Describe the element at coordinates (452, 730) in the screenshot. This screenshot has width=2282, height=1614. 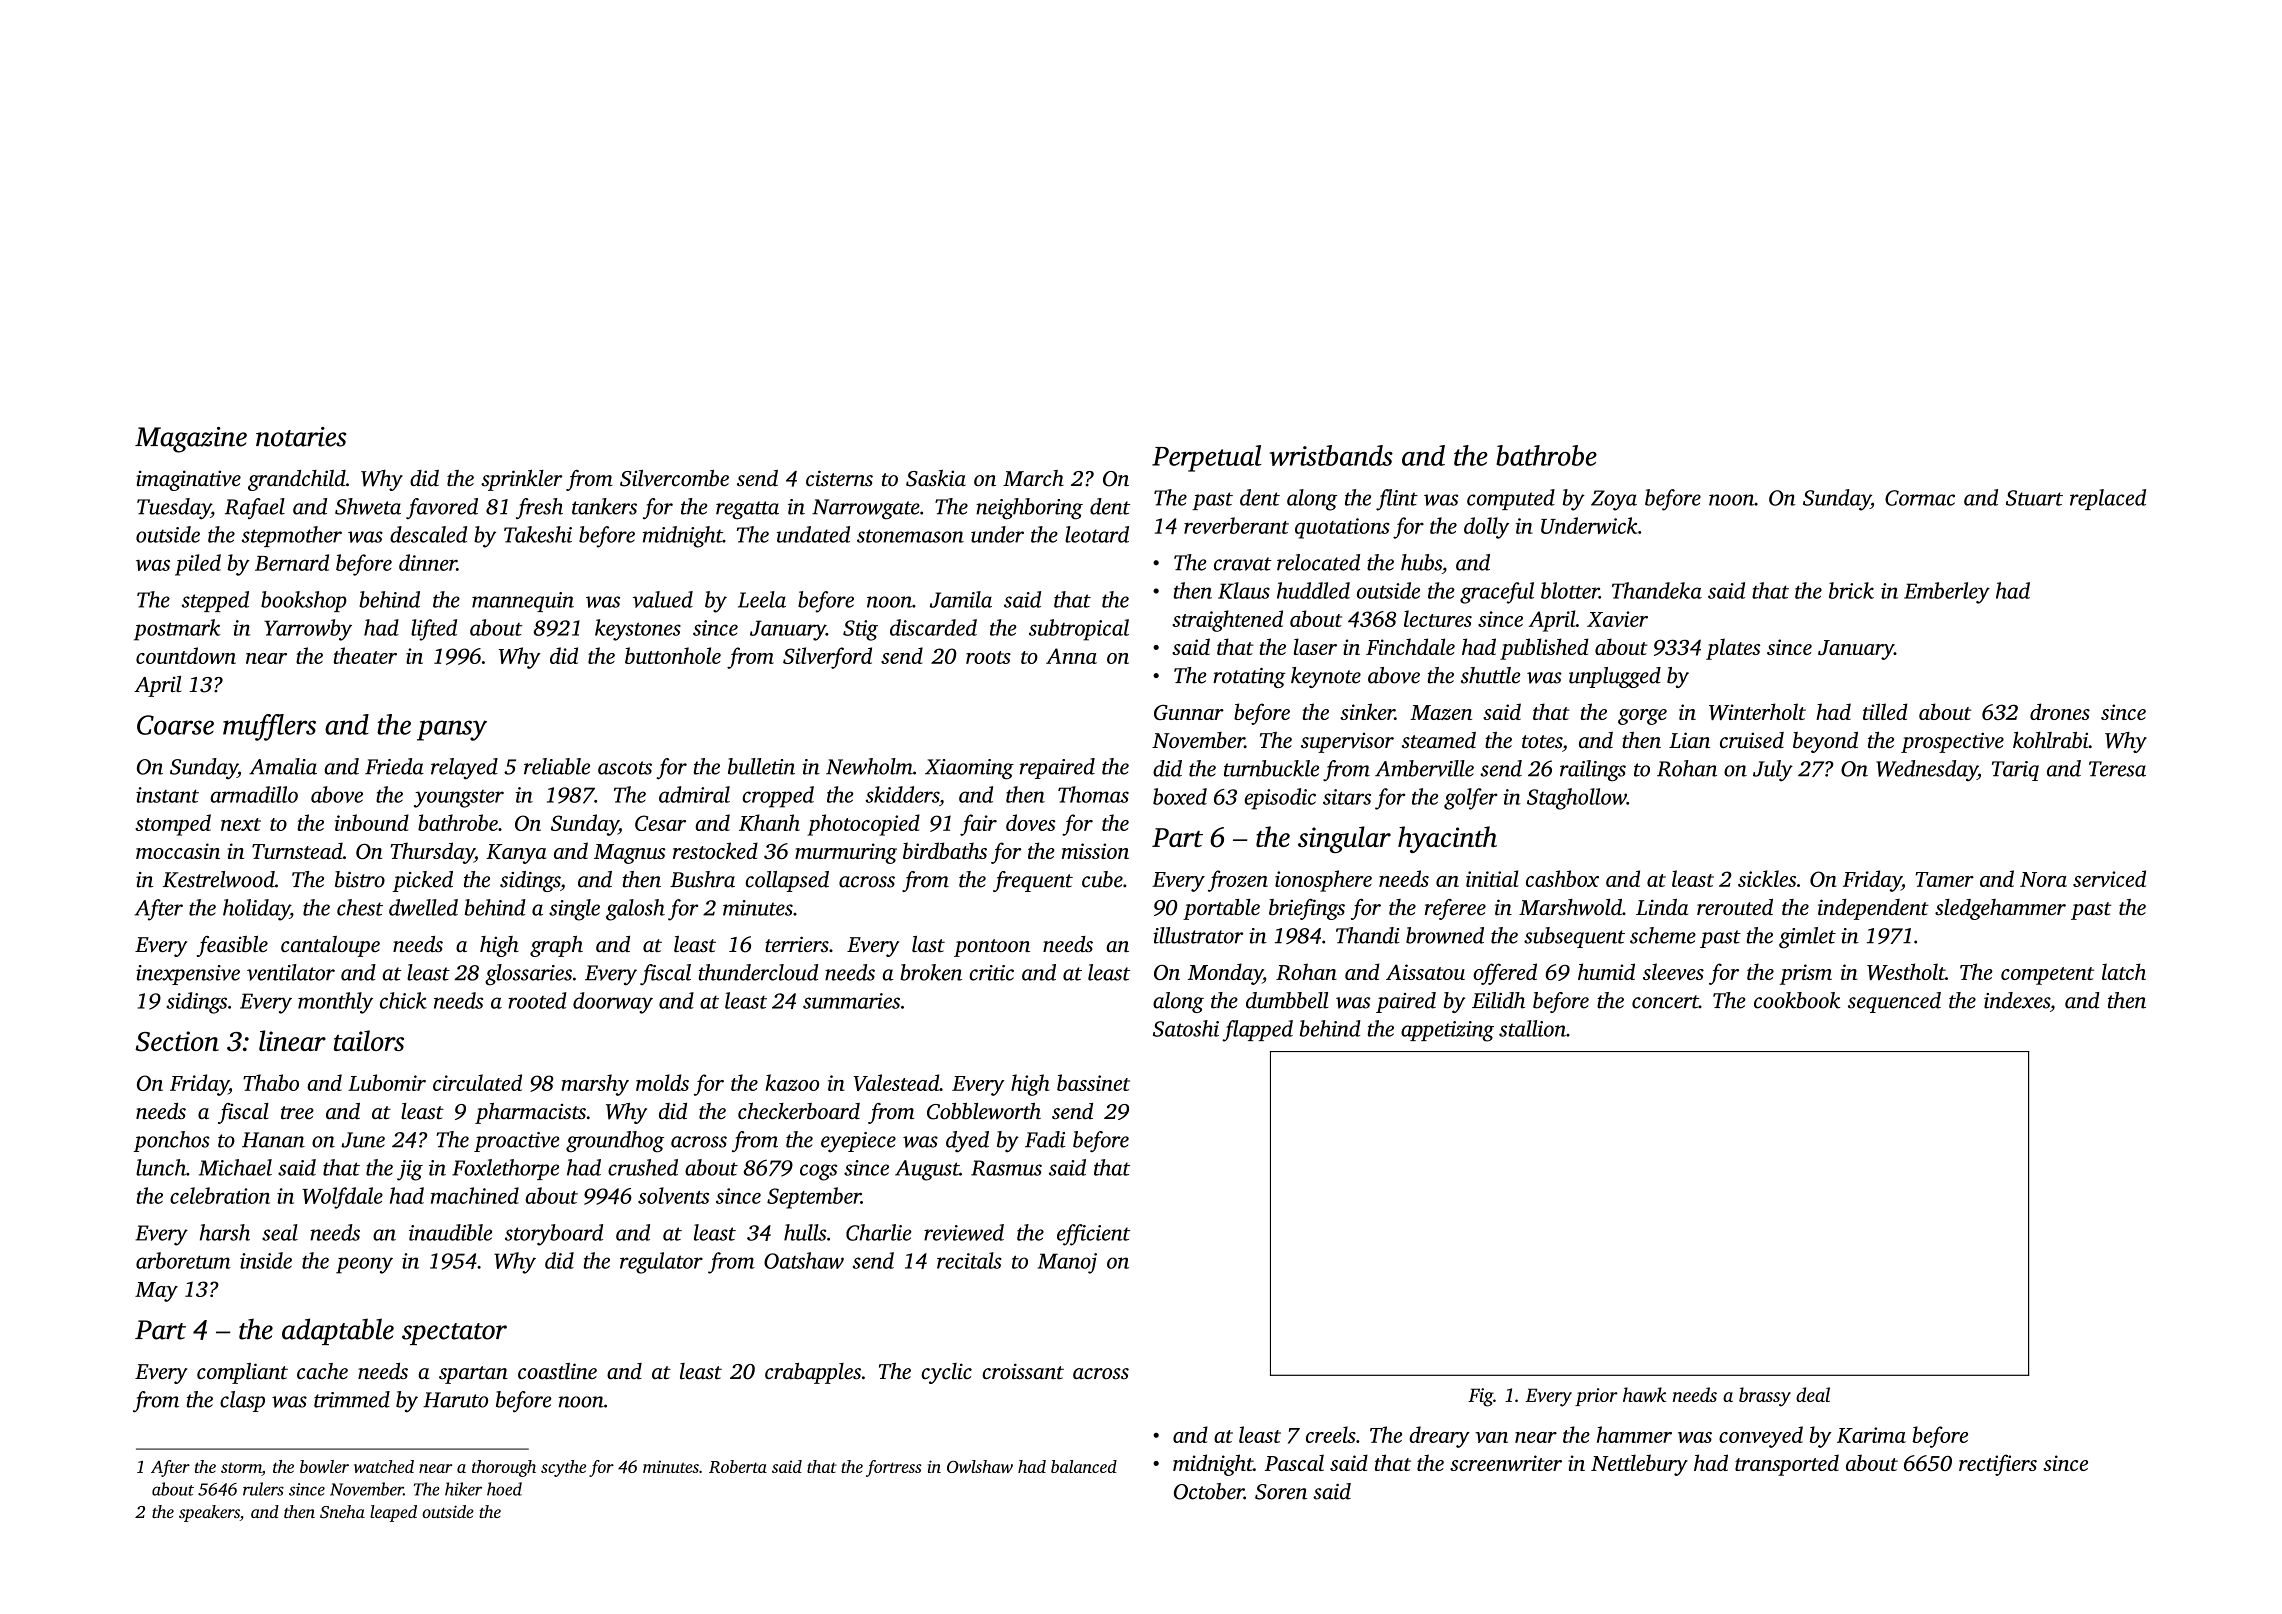
I see `pansy` at that location.
